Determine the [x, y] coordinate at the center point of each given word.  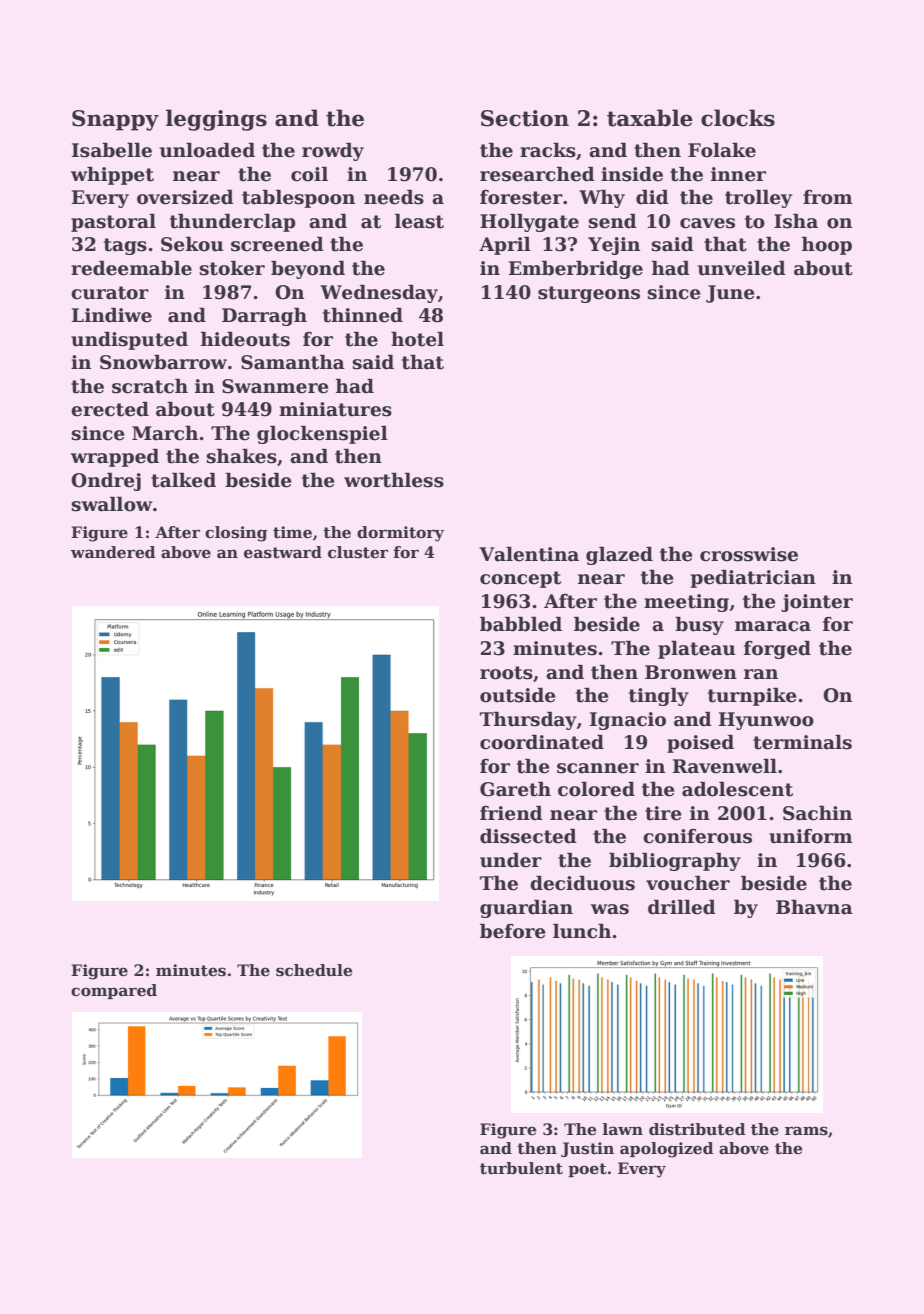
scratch [150, 386]
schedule [314, 970]
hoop [827, 246]
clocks [738, 118]
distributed [697, 1129]
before [513, 931]
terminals [802, 742]
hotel [417, 339]
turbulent [521, 1168]
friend [511, 813]
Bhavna [814, 907]
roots [506, 673]
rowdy [333, 152]
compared [114, 991]
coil [309, 174]
